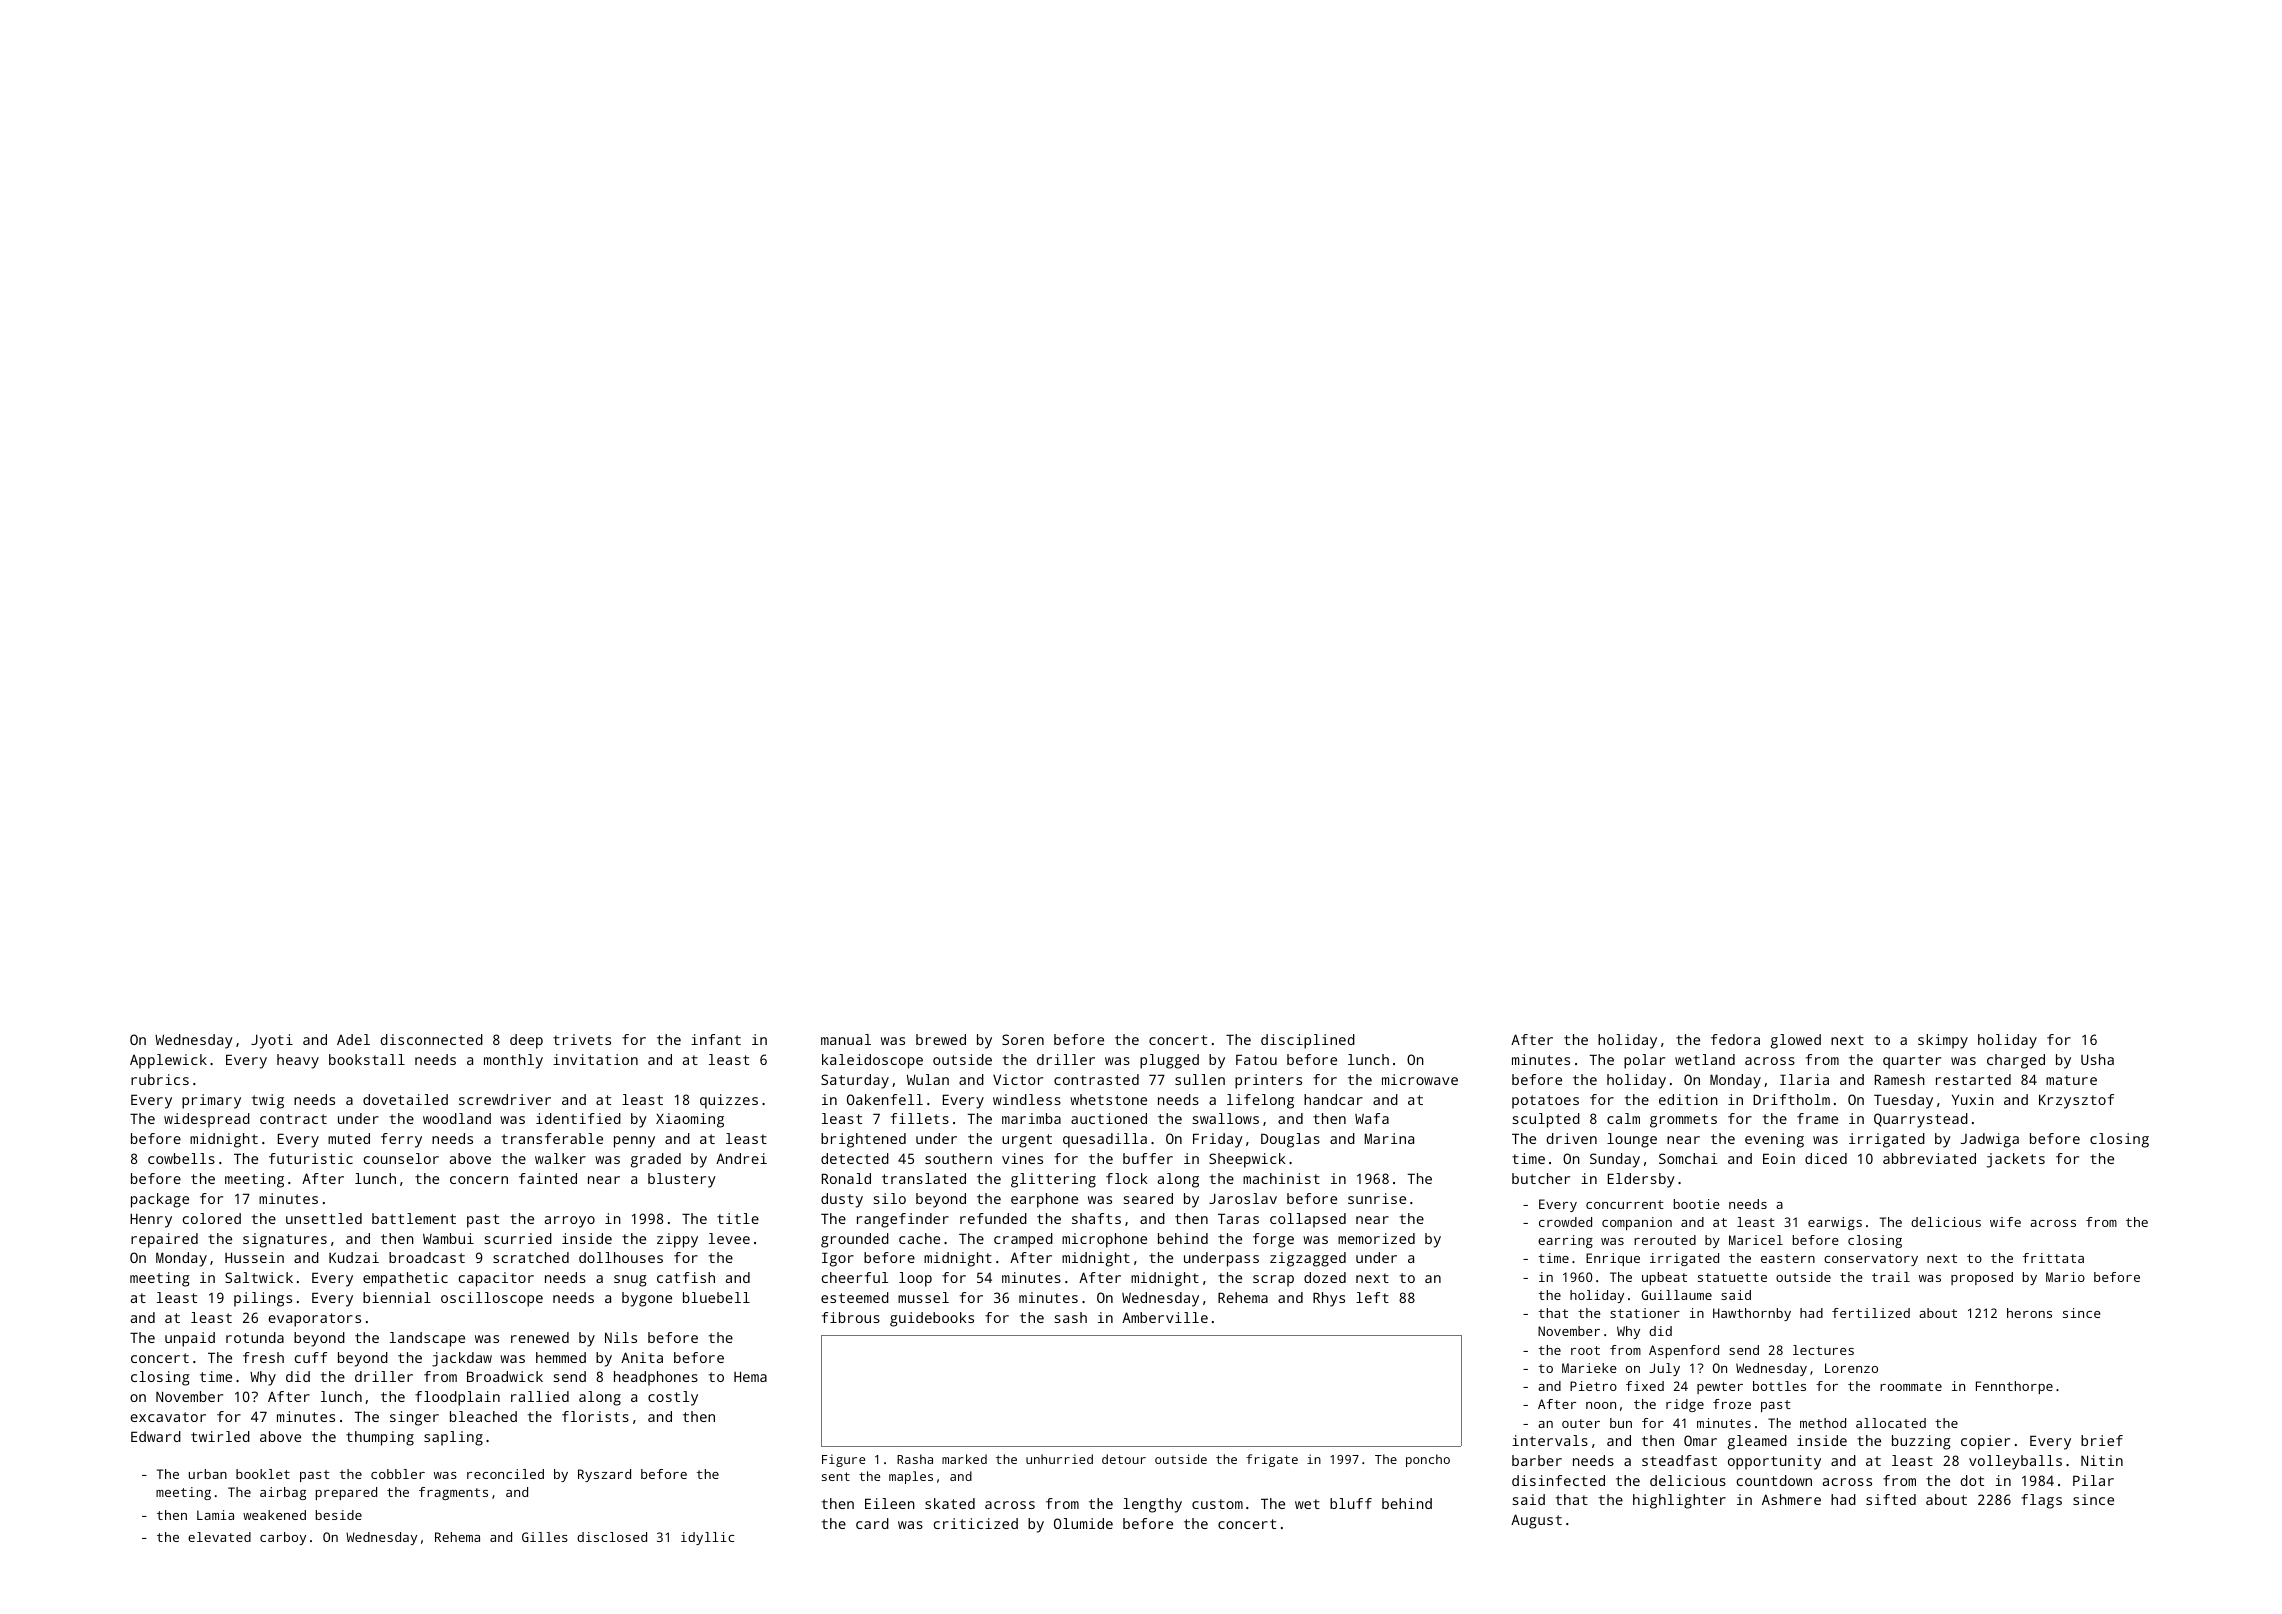  I want to click on unsettled, so click(324, 1218).
